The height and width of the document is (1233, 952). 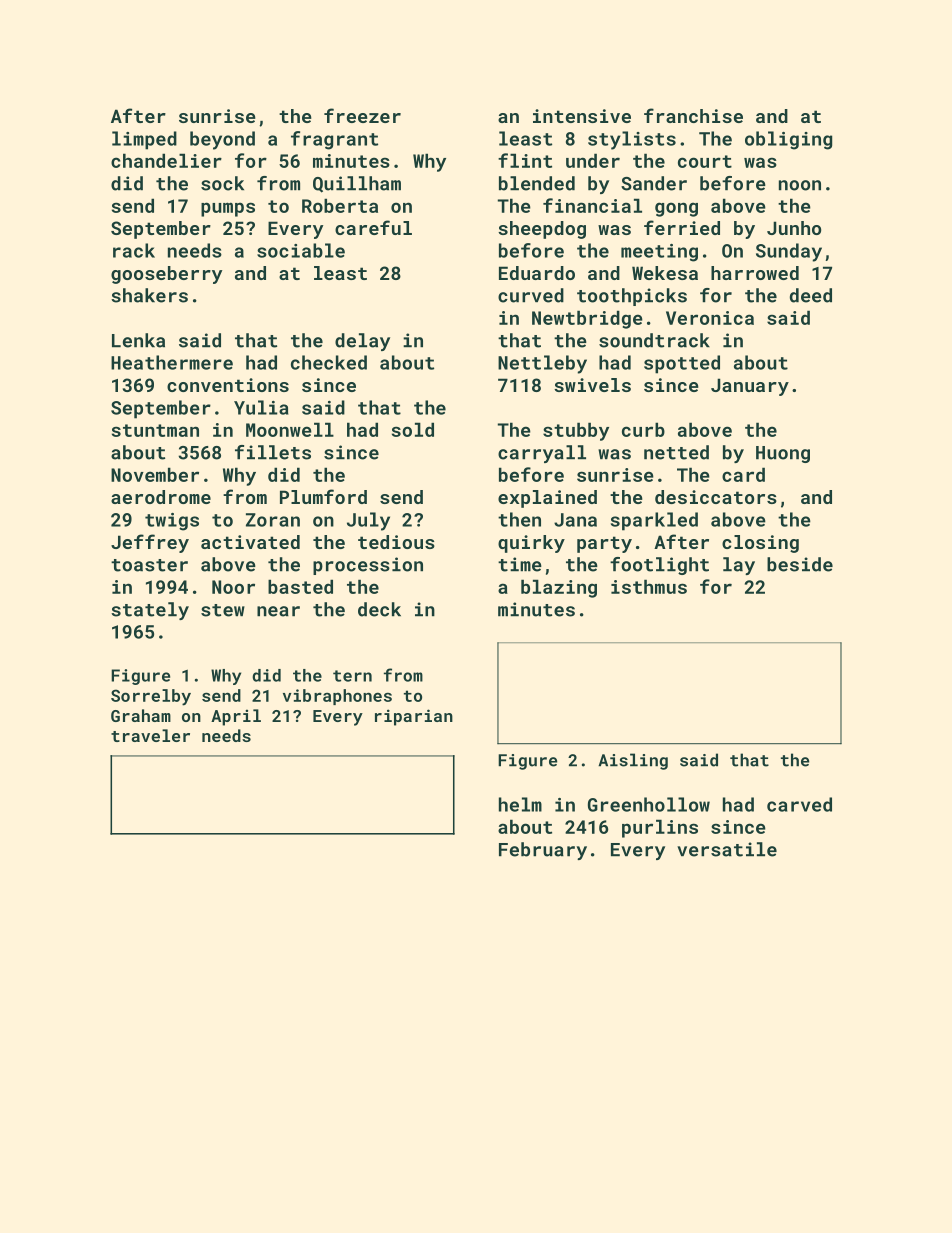 What do you see at coordinates (362, 115) in the document?
I see `freezer` at bounding box center [362, 115].
